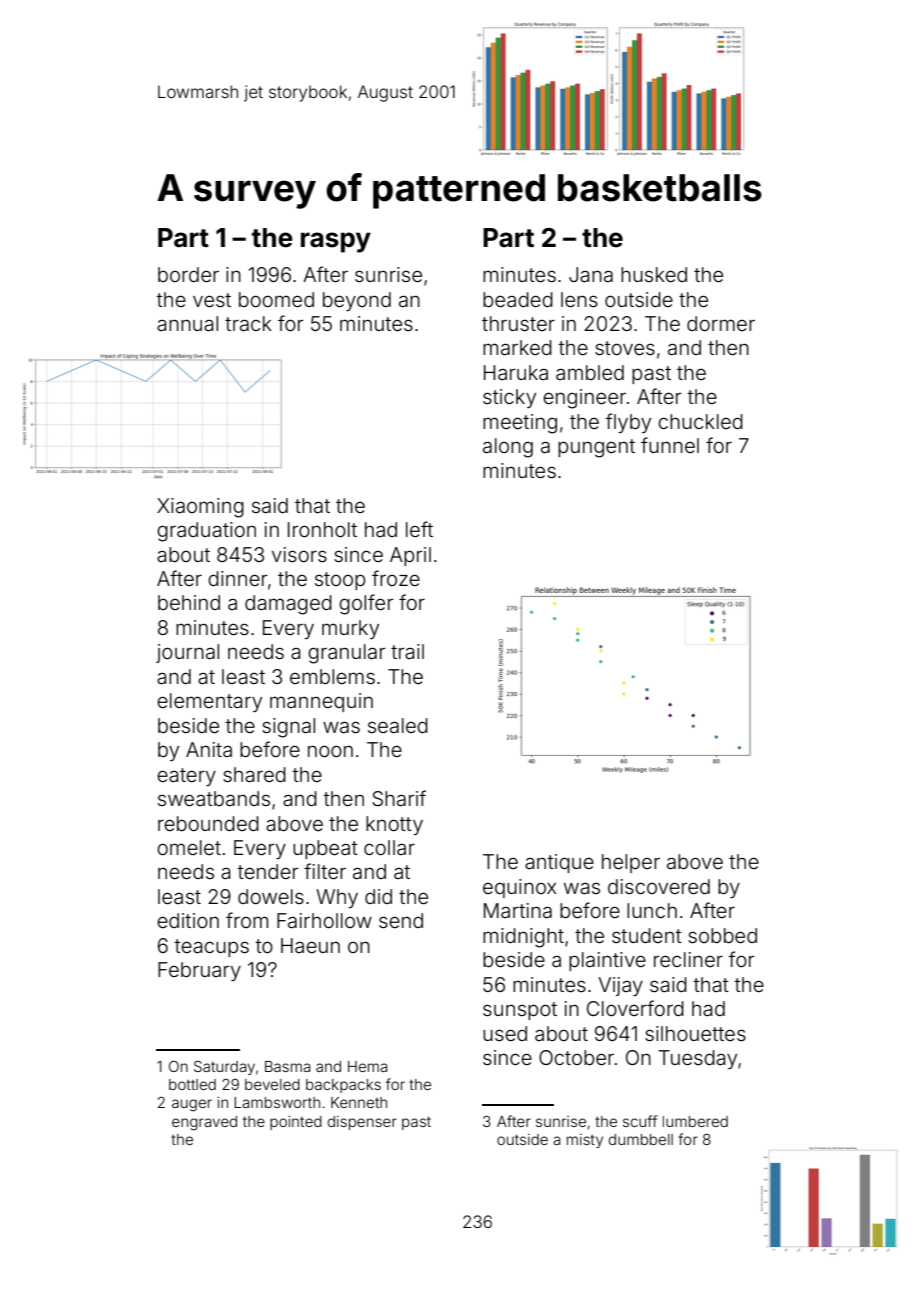 This document has width=924, height=1311. Describe the element at coordinates (206, 532) in the document. I see `graduation` at that location.
